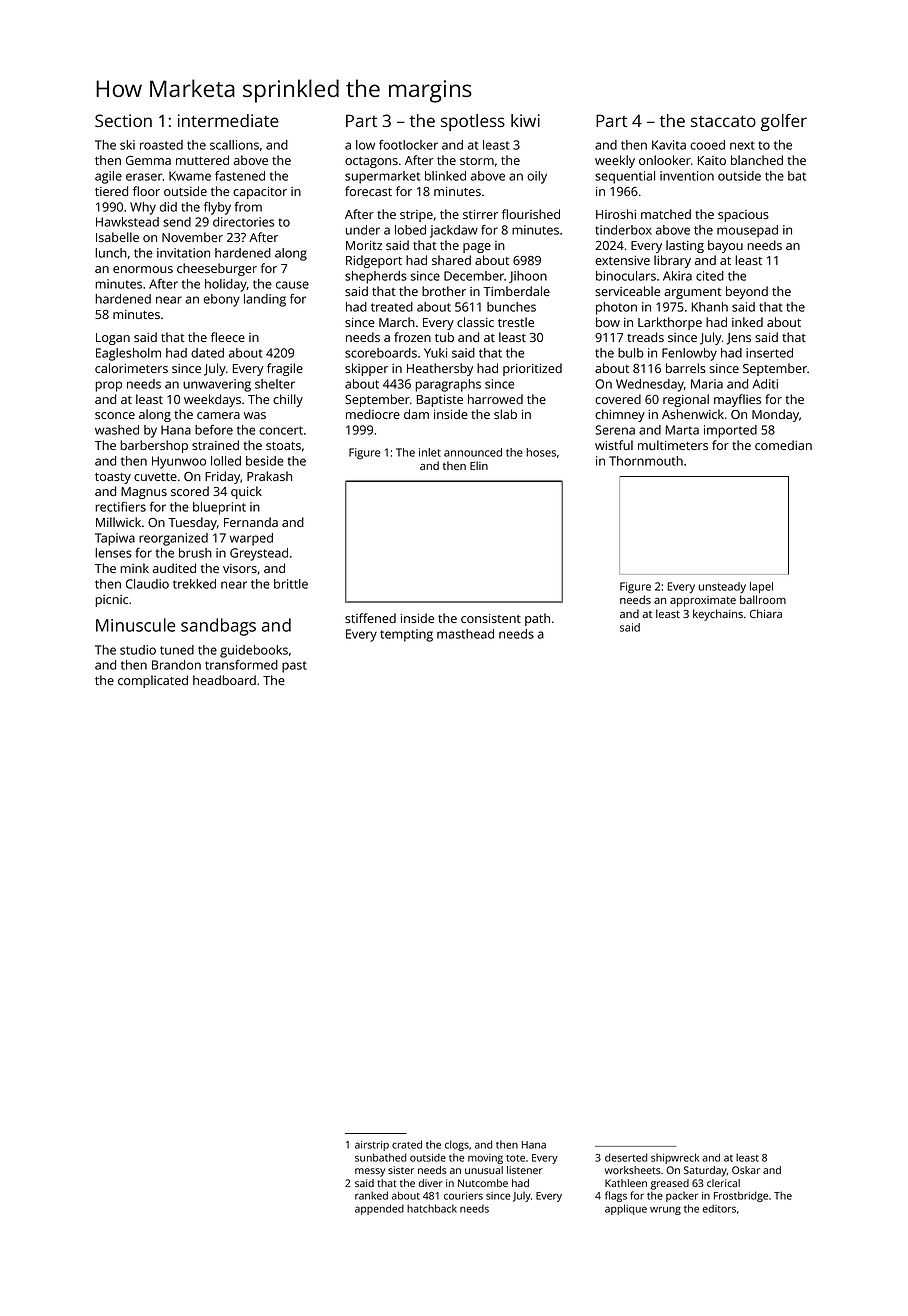 This screenshot has height=1316, width=908. I want to click on Chiara, so click(766, 613).
